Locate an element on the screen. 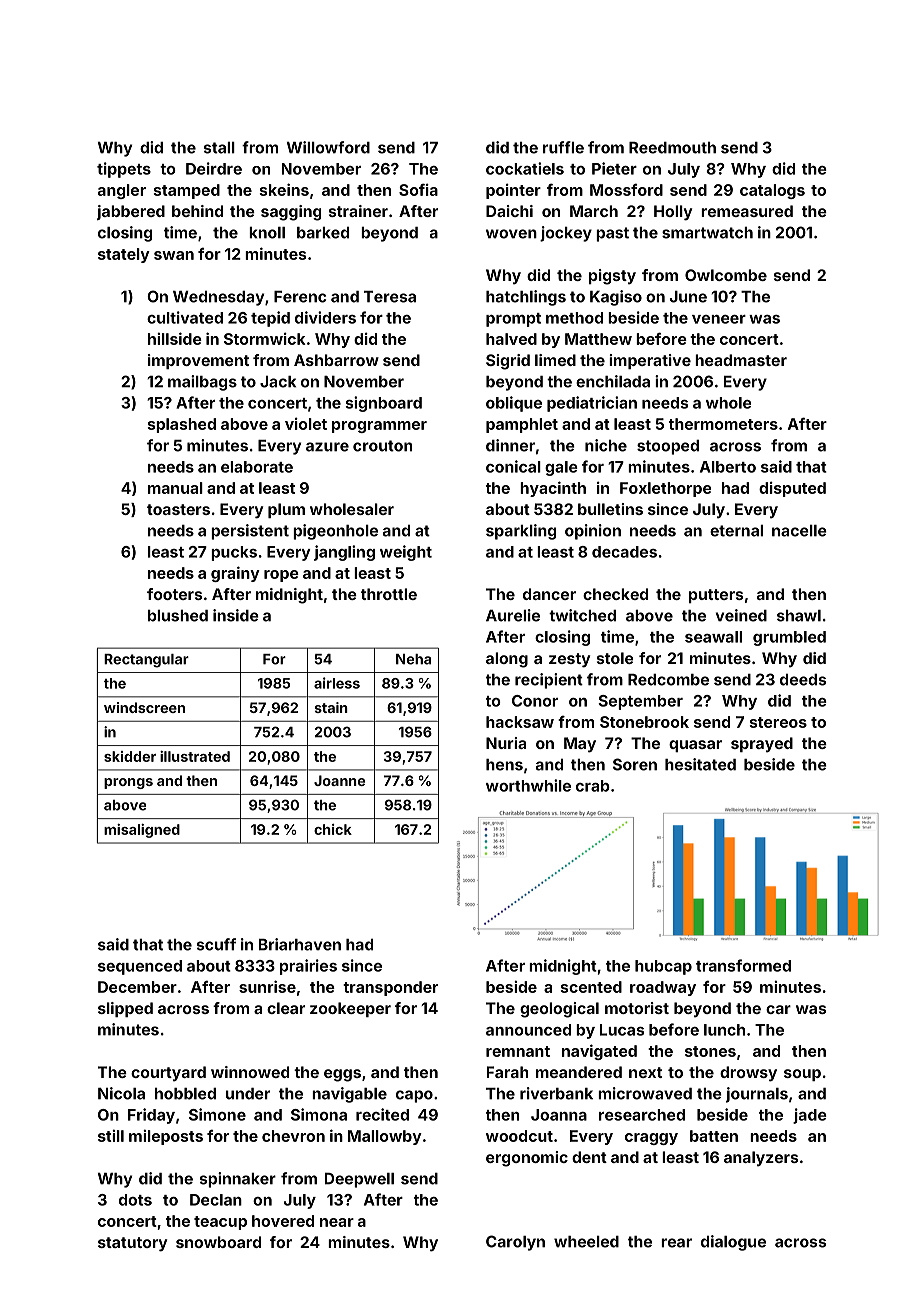 The width and height of the screenshot is (924, 1314). teacup is located at coordinates (220, 1223).
